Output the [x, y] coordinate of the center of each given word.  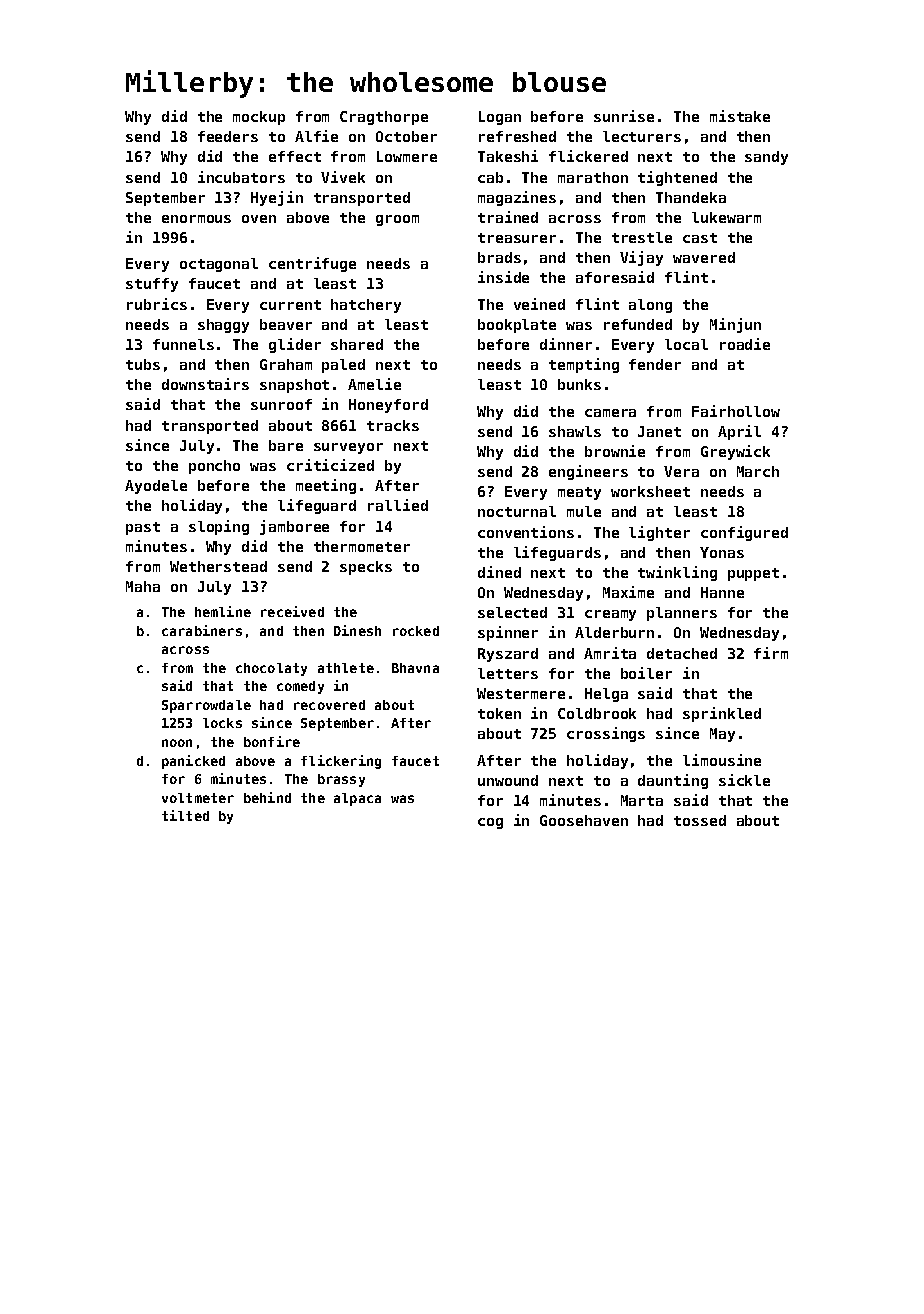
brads [499, 257]
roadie [745, 344]
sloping [219, 527]
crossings [606, 734]
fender [655, 364]
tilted [185, 815]
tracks [393, 425]
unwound [508, 780]
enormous [196, 219]
